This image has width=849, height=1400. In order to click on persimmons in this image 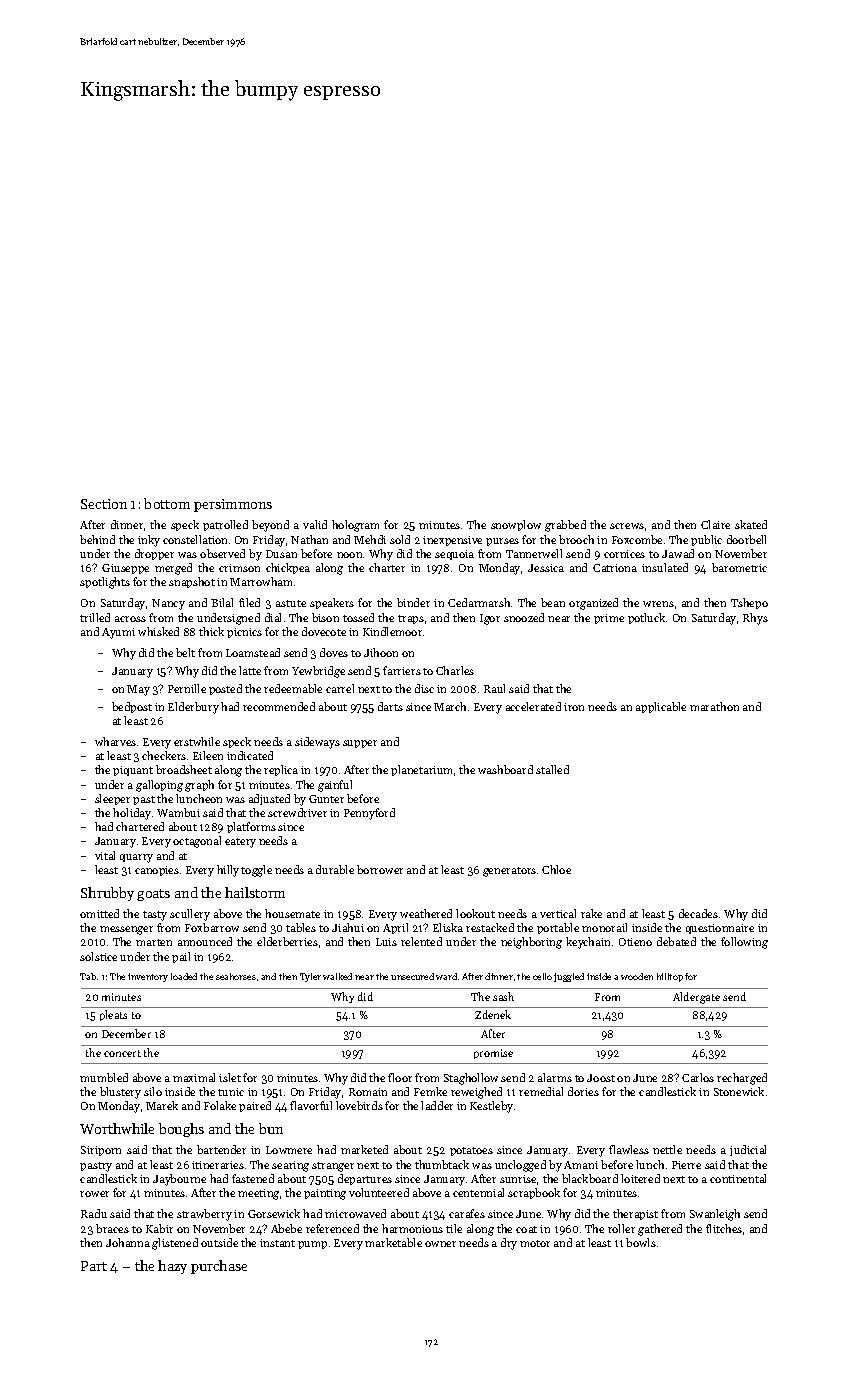, I will do `click(233, 505)`.
